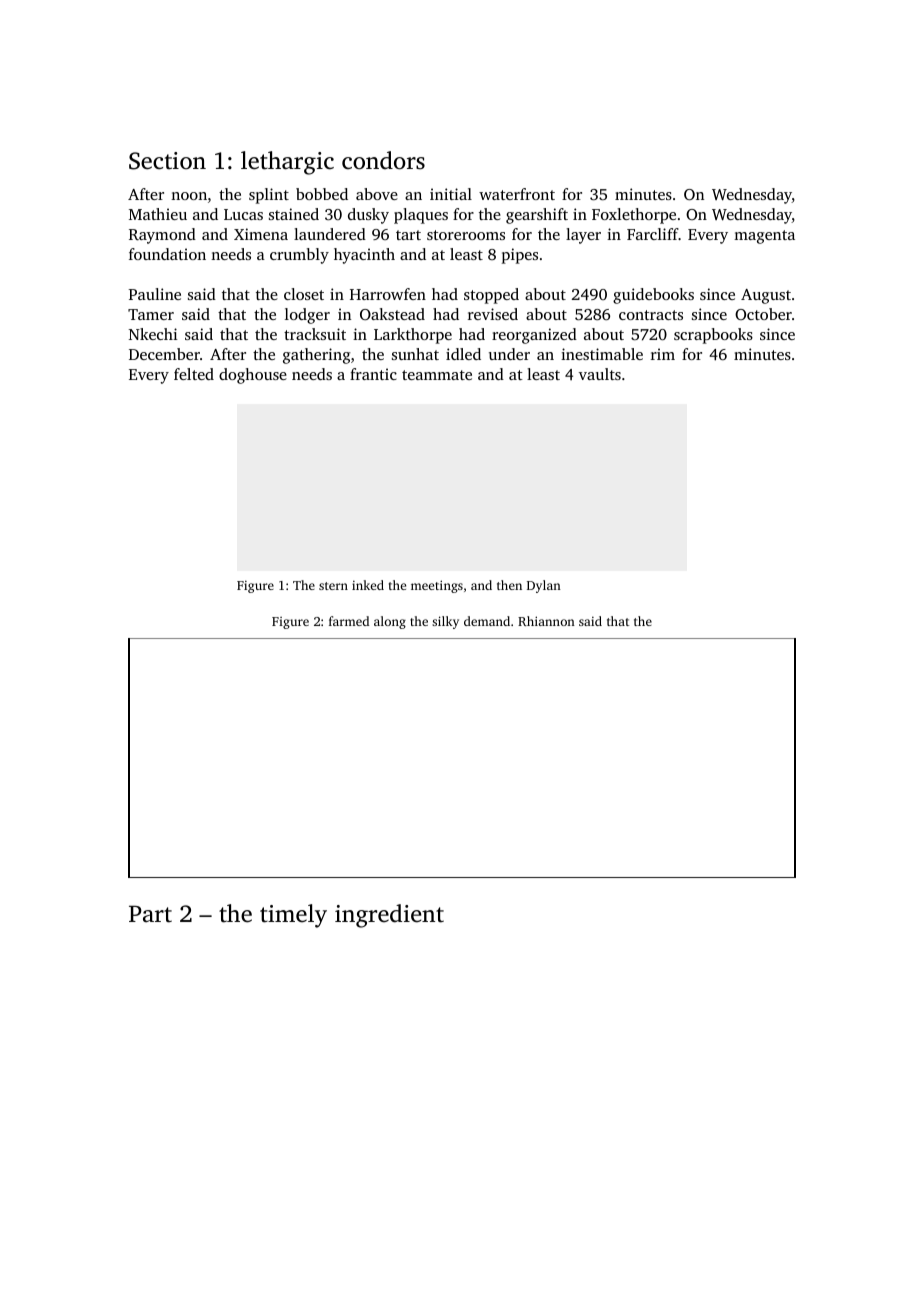 This screenshot has height=1314, width=924. Describe the element at coordinates (546, 621) in the screenshot. I see `Rhiannon` at that location.
